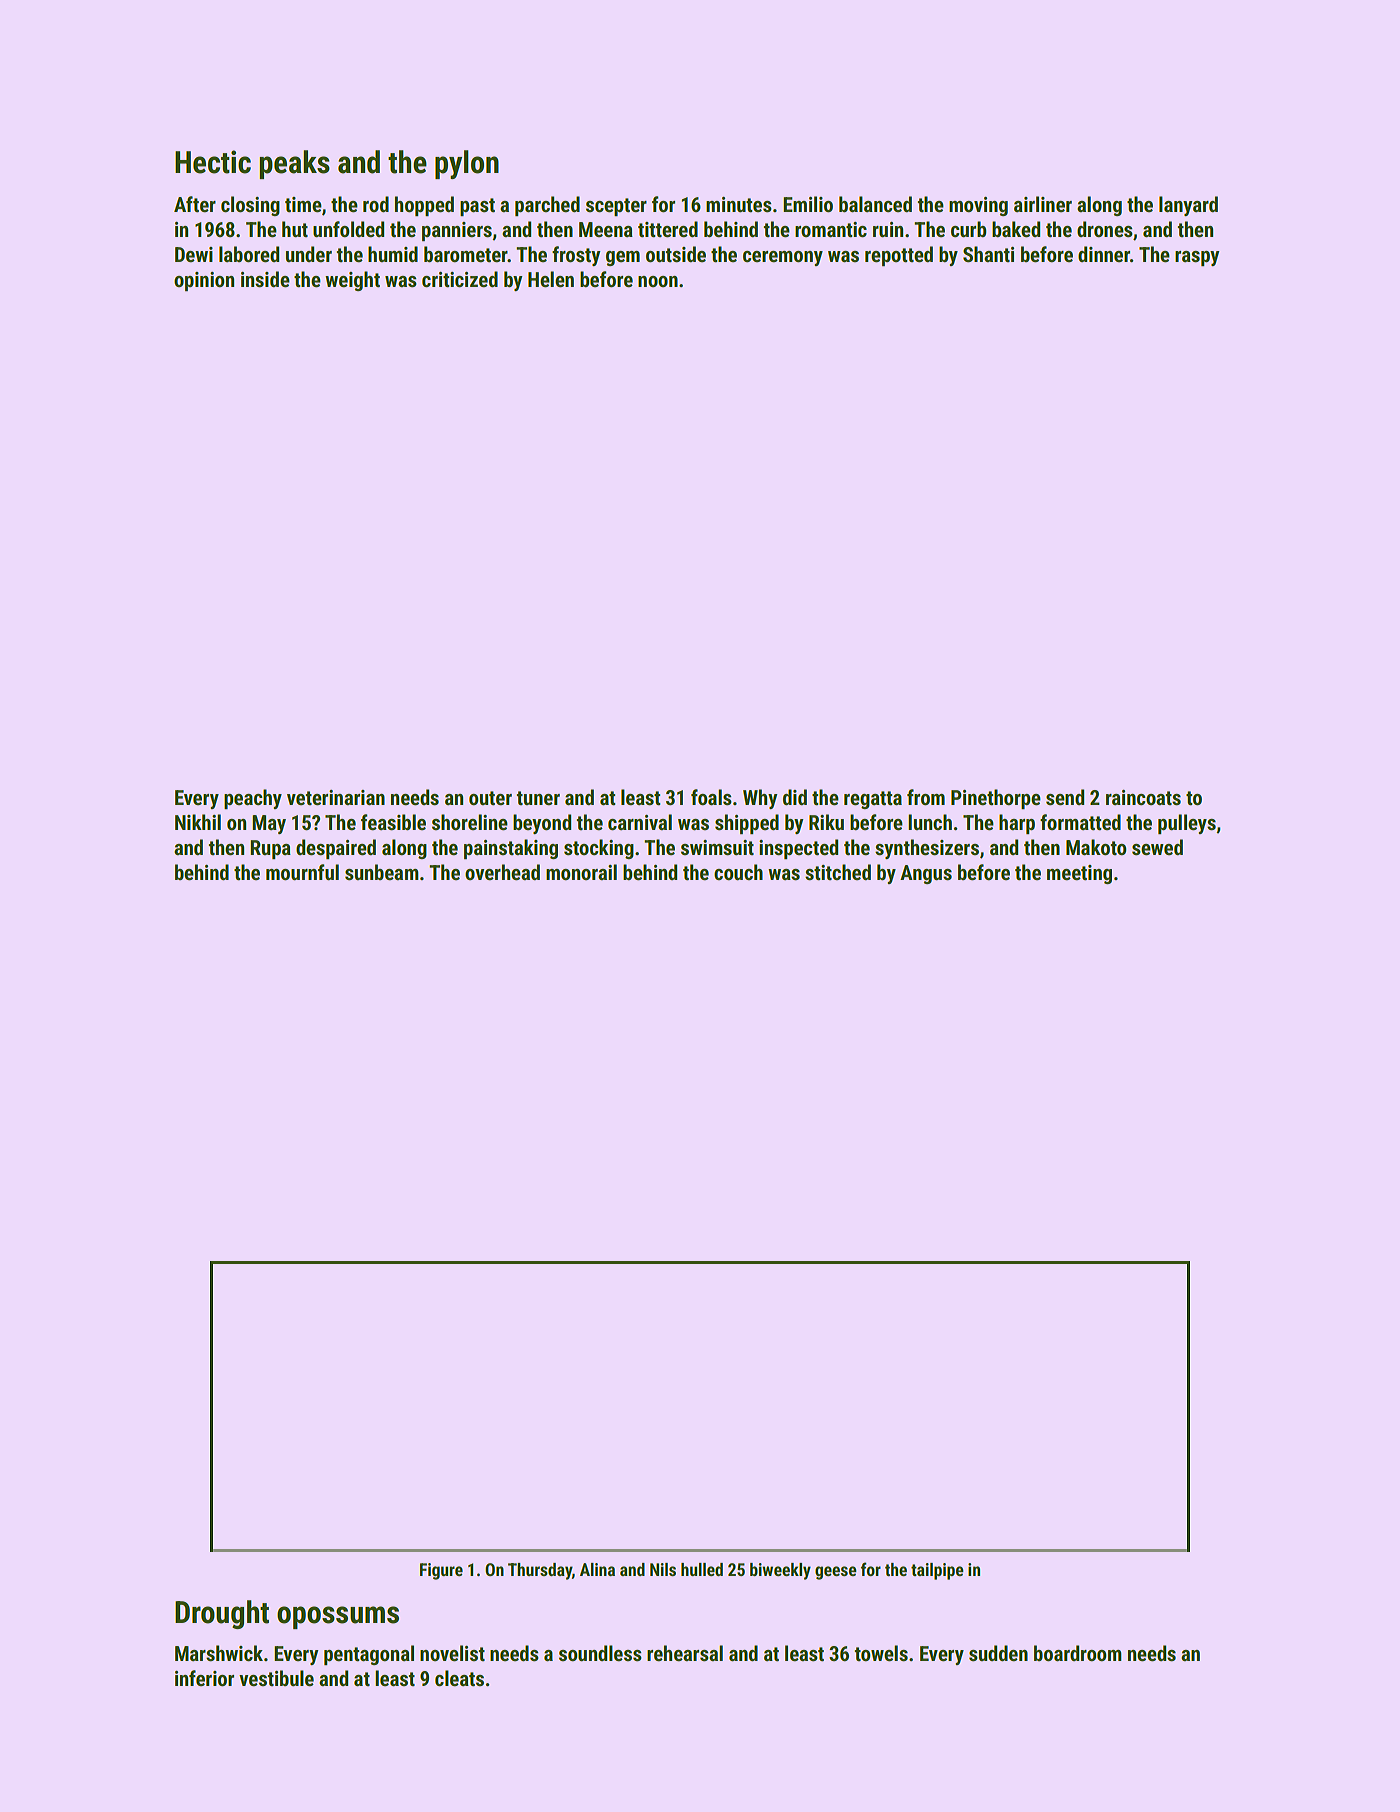 The image size is (1400, 1812). Describe the element at coordinates (302, 872) in the screenshot. I see `mournful` at that location.
